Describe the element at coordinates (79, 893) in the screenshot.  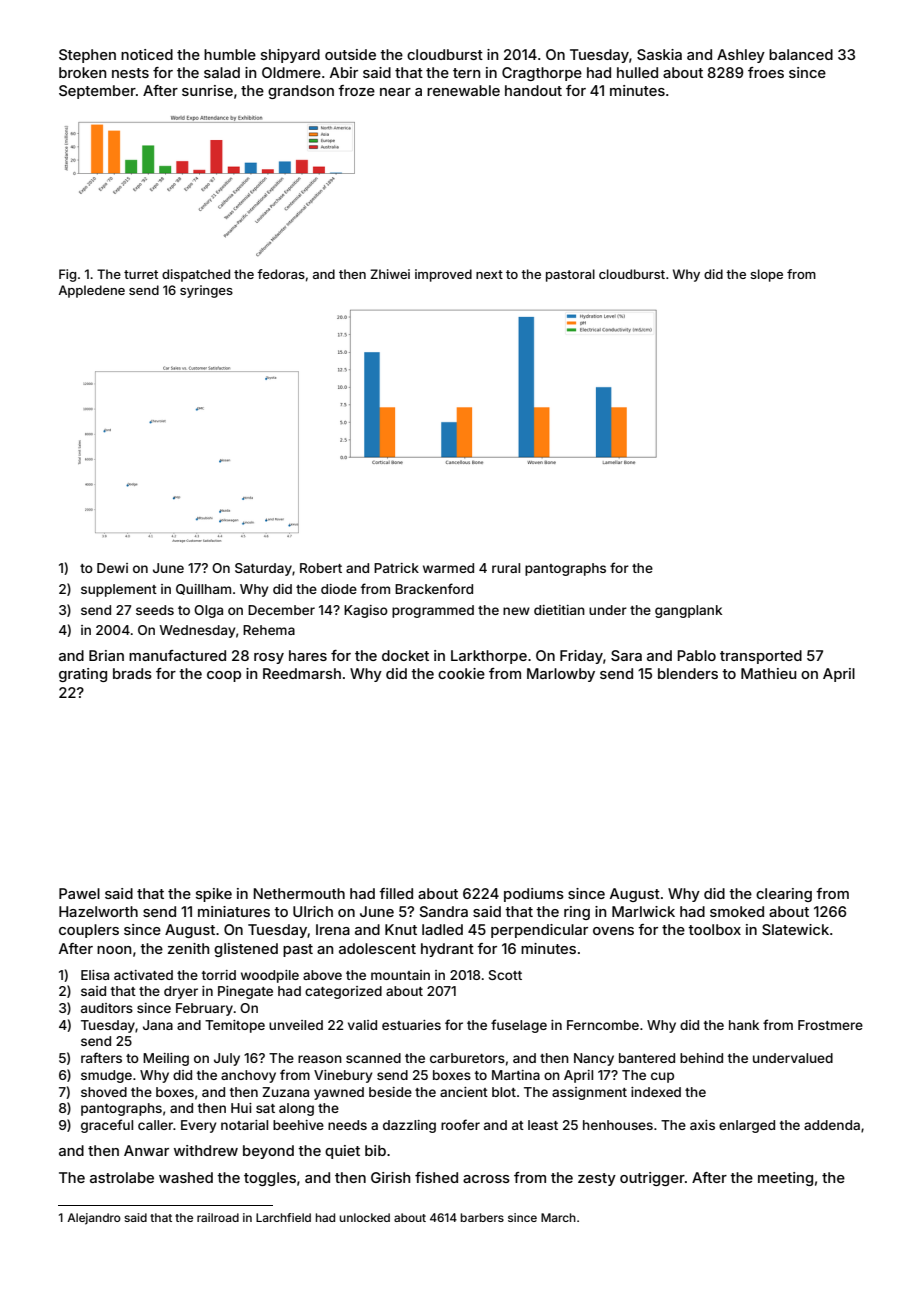
I see `Pawel` at that location.
